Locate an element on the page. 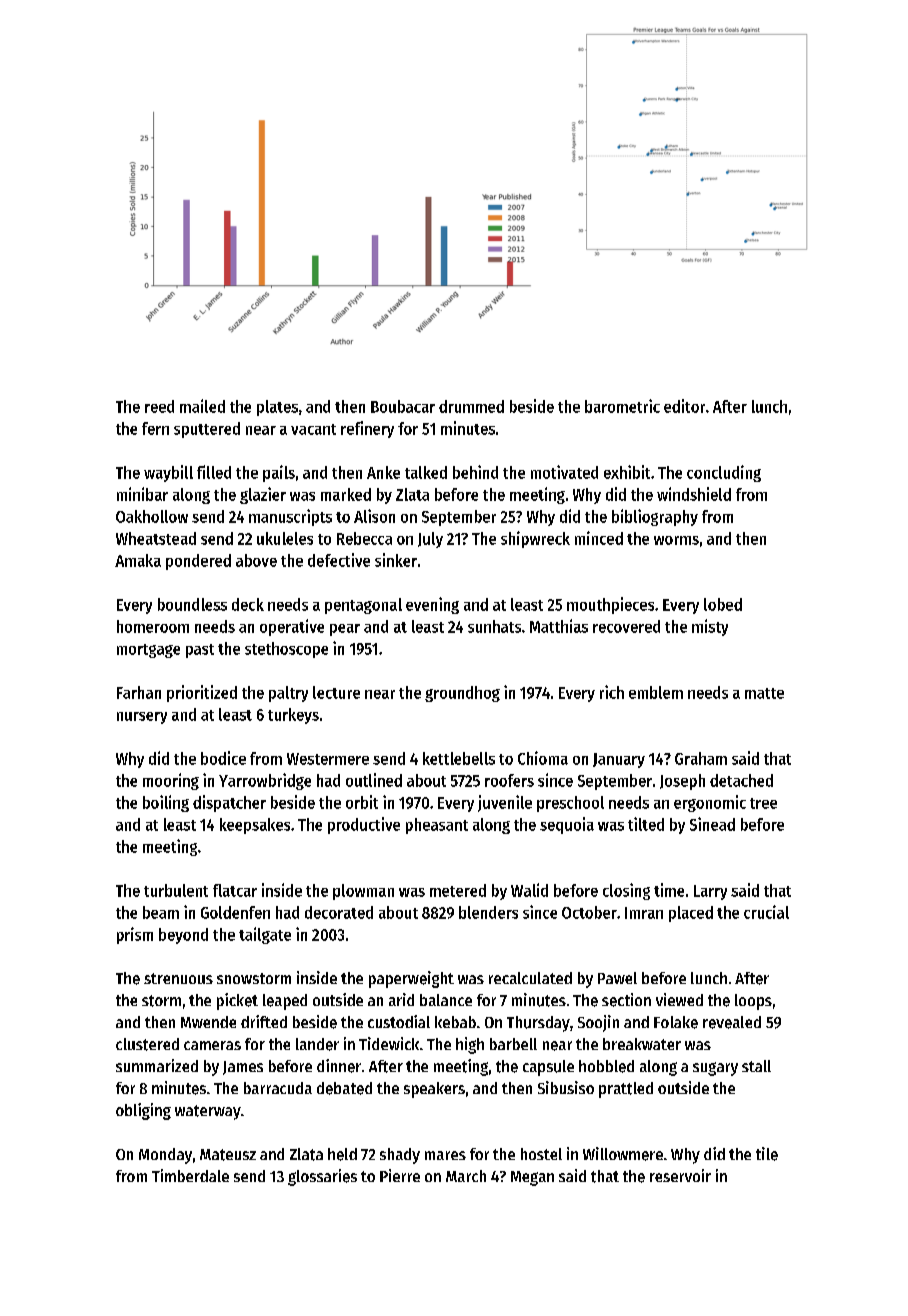  concluding is located at coordinates (724, 473).
